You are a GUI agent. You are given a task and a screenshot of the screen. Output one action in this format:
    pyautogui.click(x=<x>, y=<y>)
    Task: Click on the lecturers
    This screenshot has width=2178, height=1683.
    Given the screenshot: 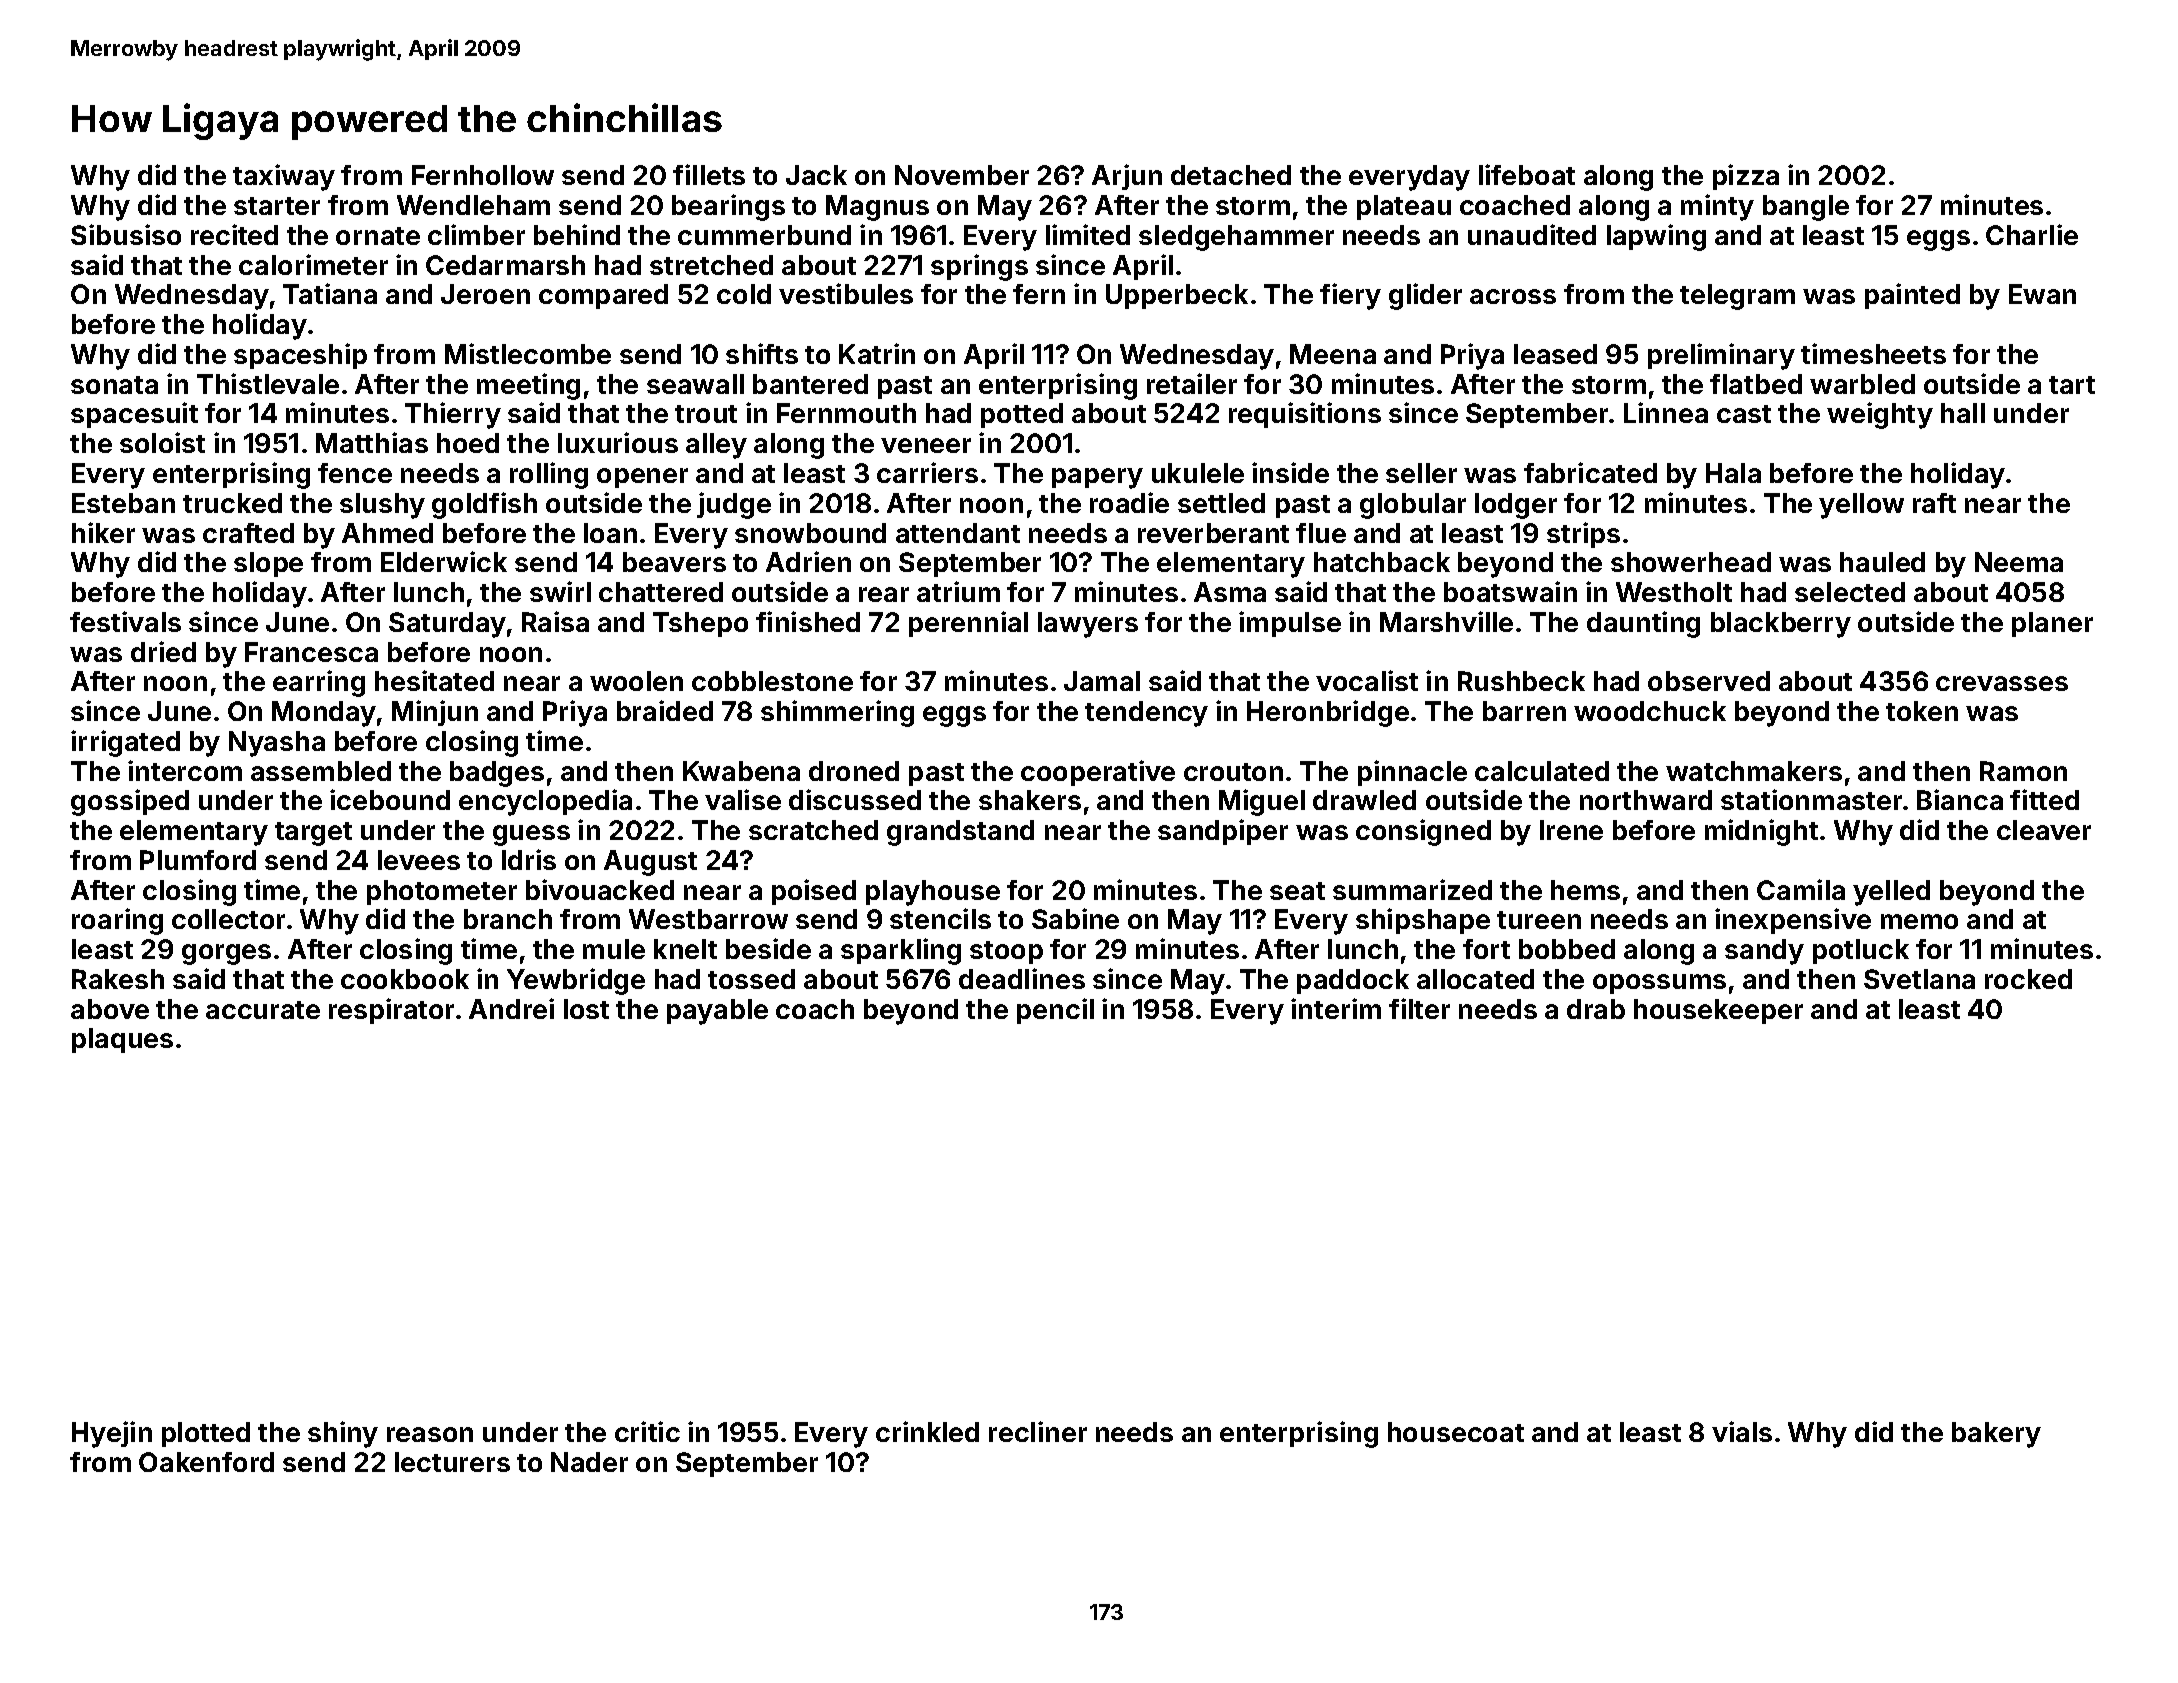 What is the action you would take?
    pyautogui.click(x=452, y=1462)
